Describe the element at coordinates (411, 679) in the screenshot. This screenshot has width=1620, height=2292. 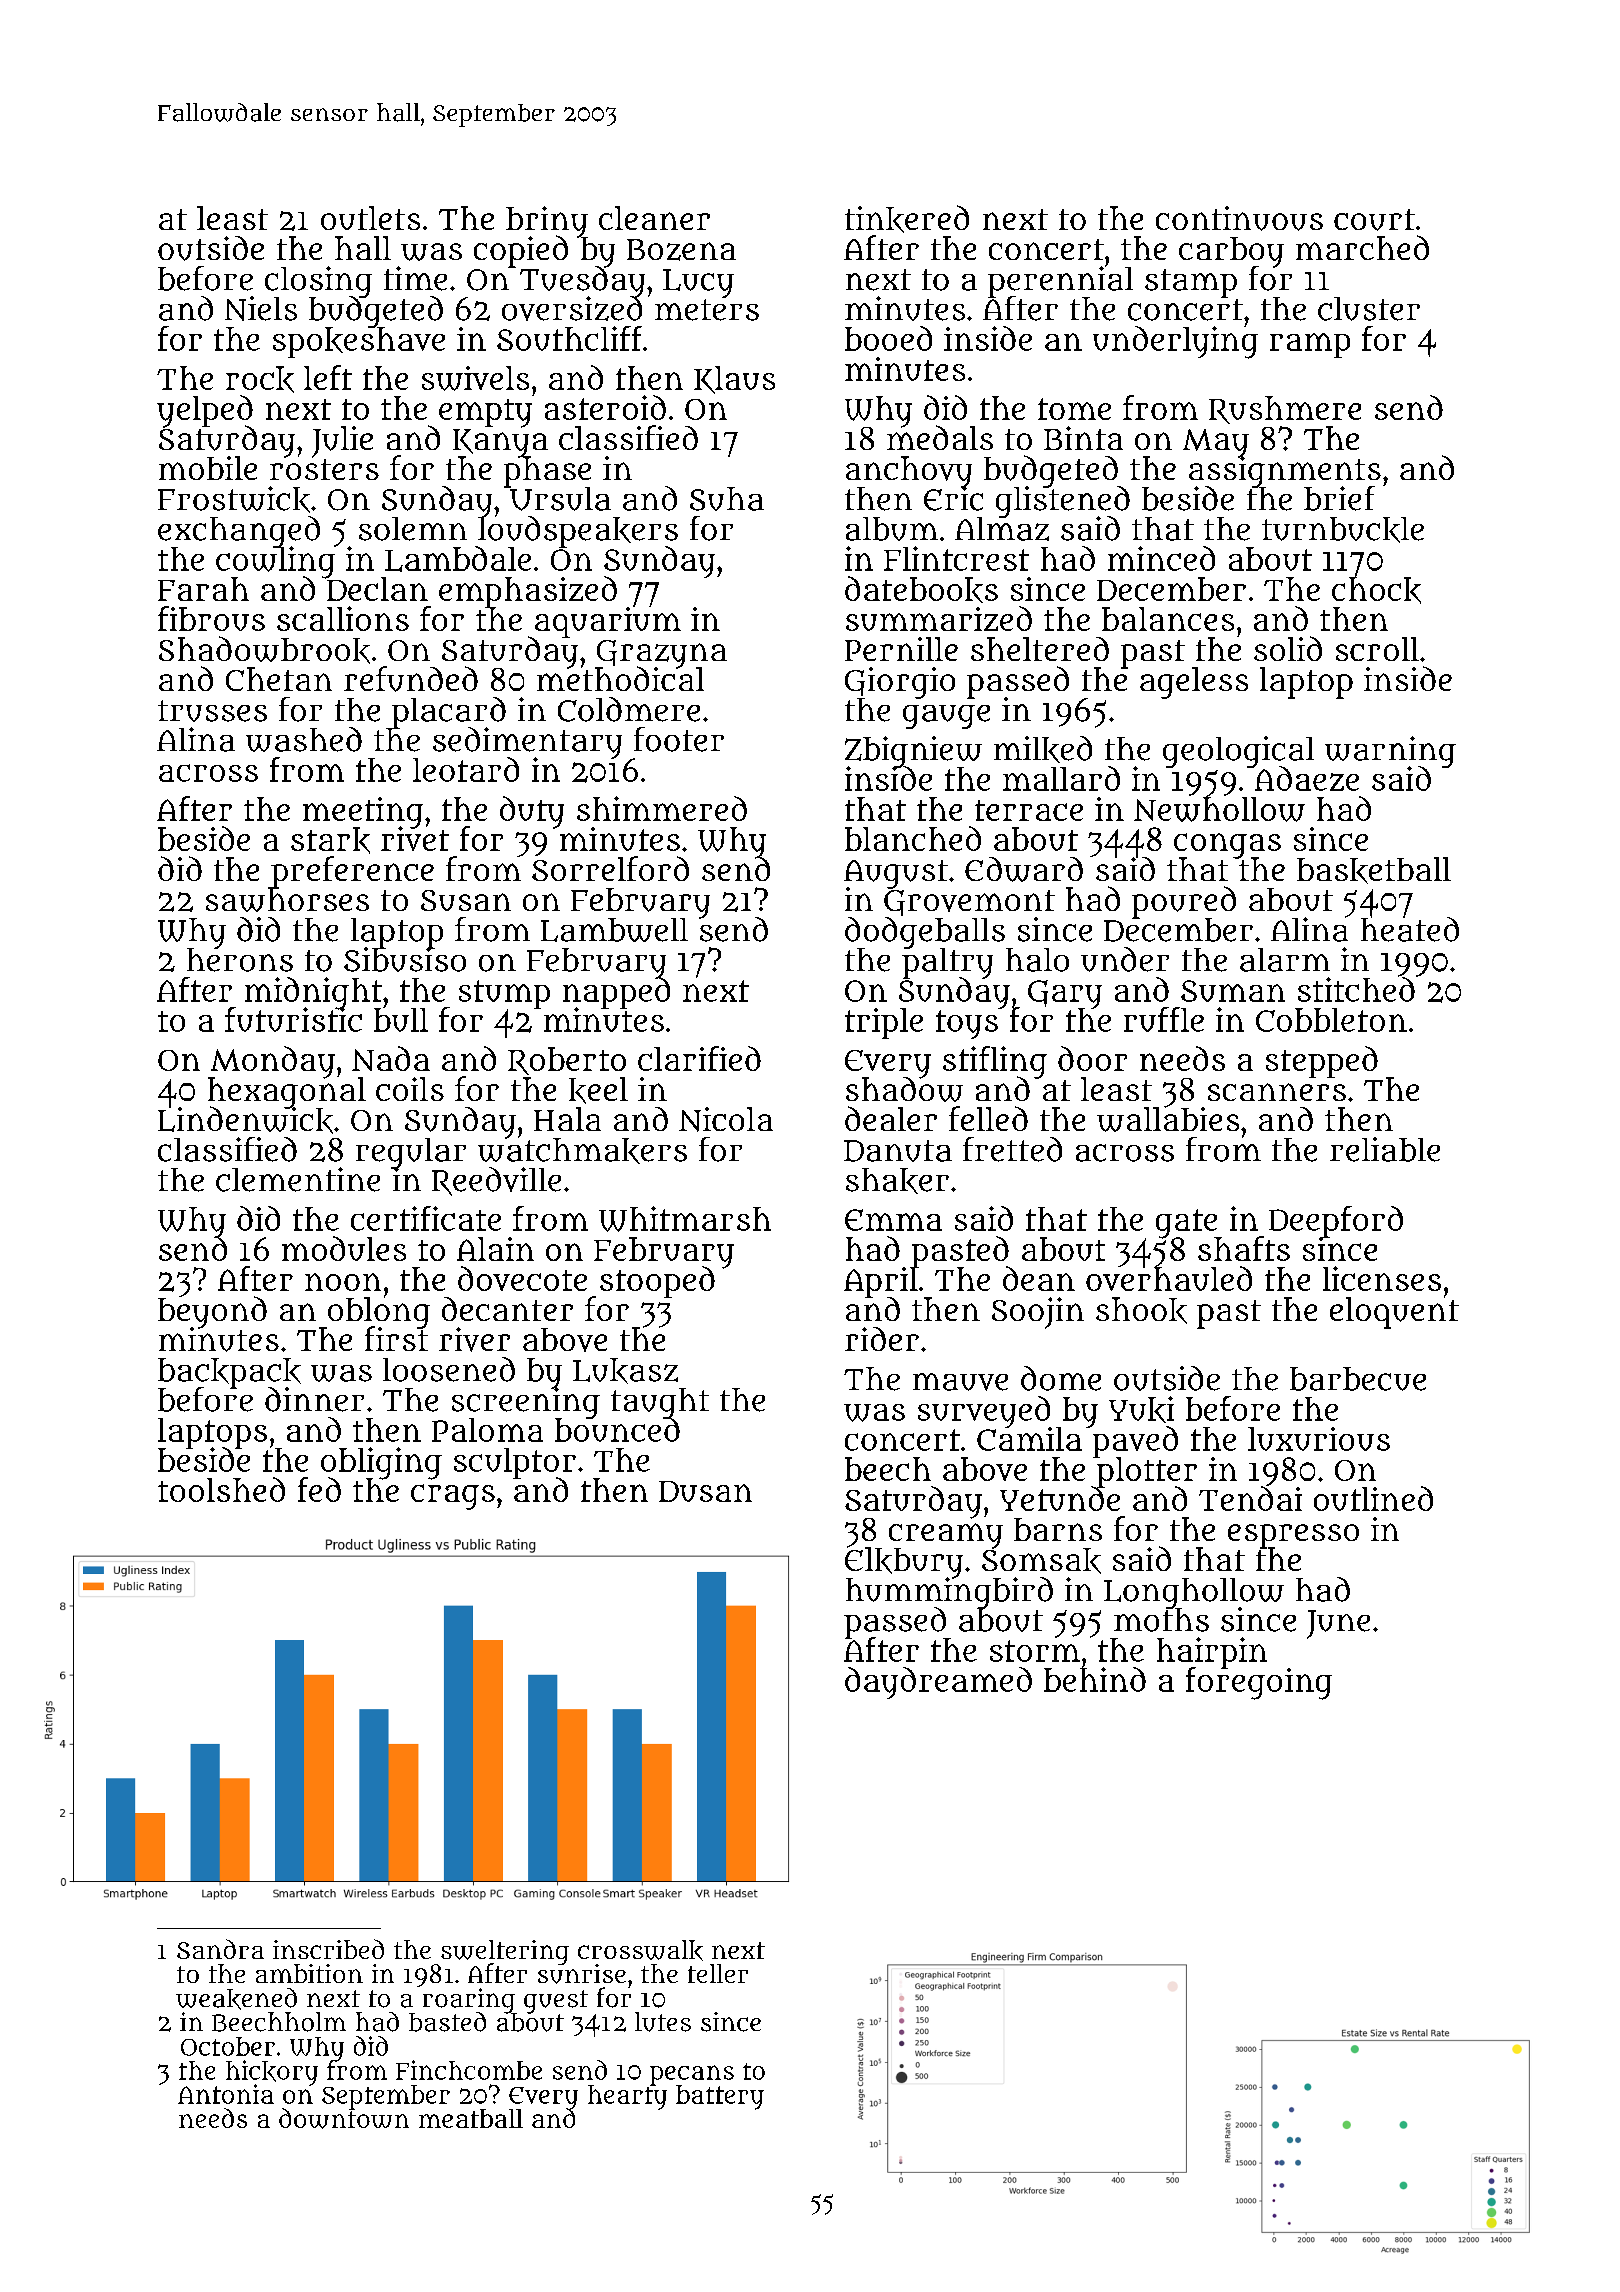
I see `refunded` at that location.
